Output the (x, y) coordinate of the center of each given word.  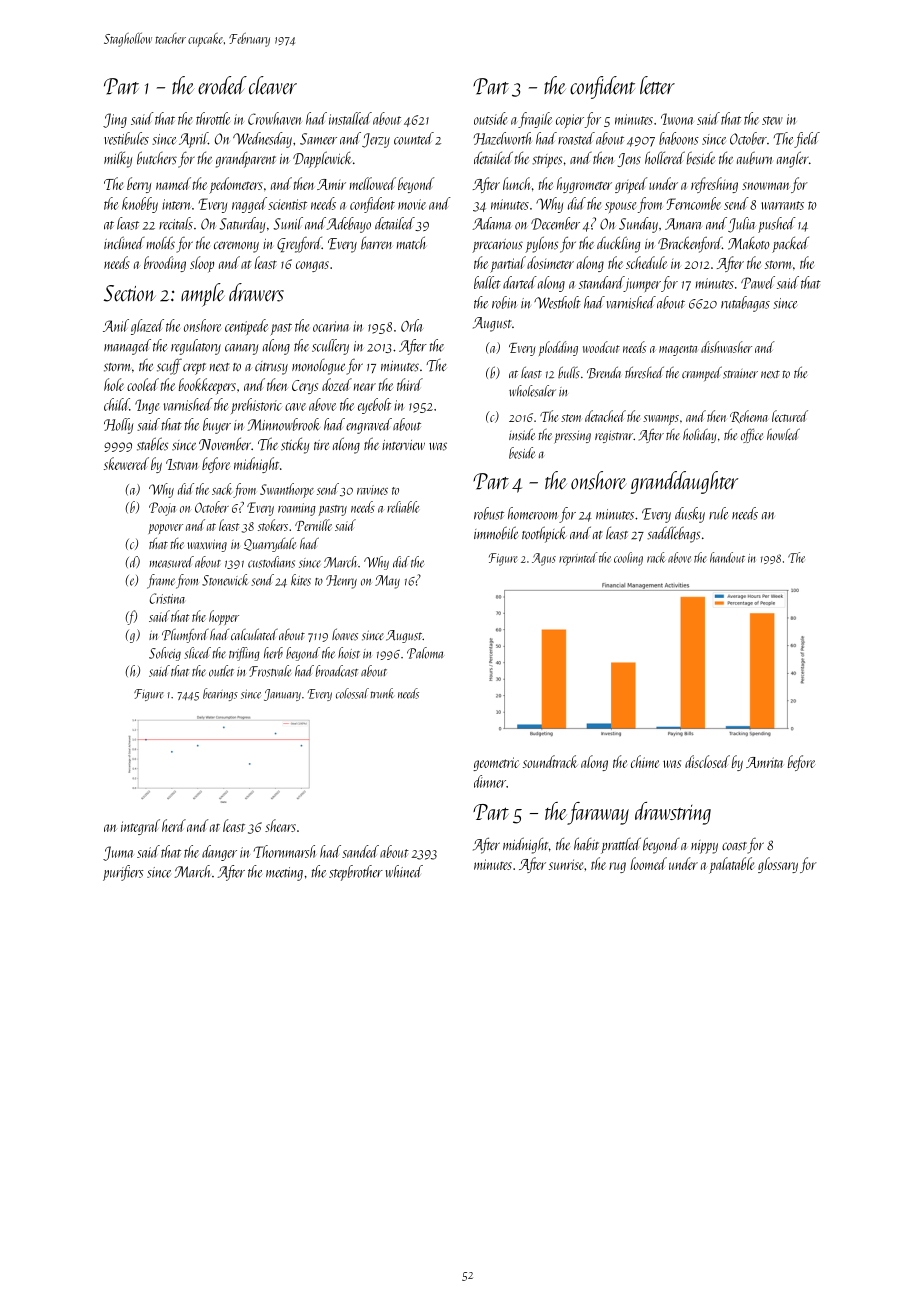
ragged (249, 205)
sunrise (566, 864)
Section (130, 293)
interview (403, 445)
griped (631, 185)
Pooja (162, 509)
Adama (491, 223)
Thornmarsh (284, 851)
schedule (646, 262)
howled (783, 434)
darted (520, 282)
